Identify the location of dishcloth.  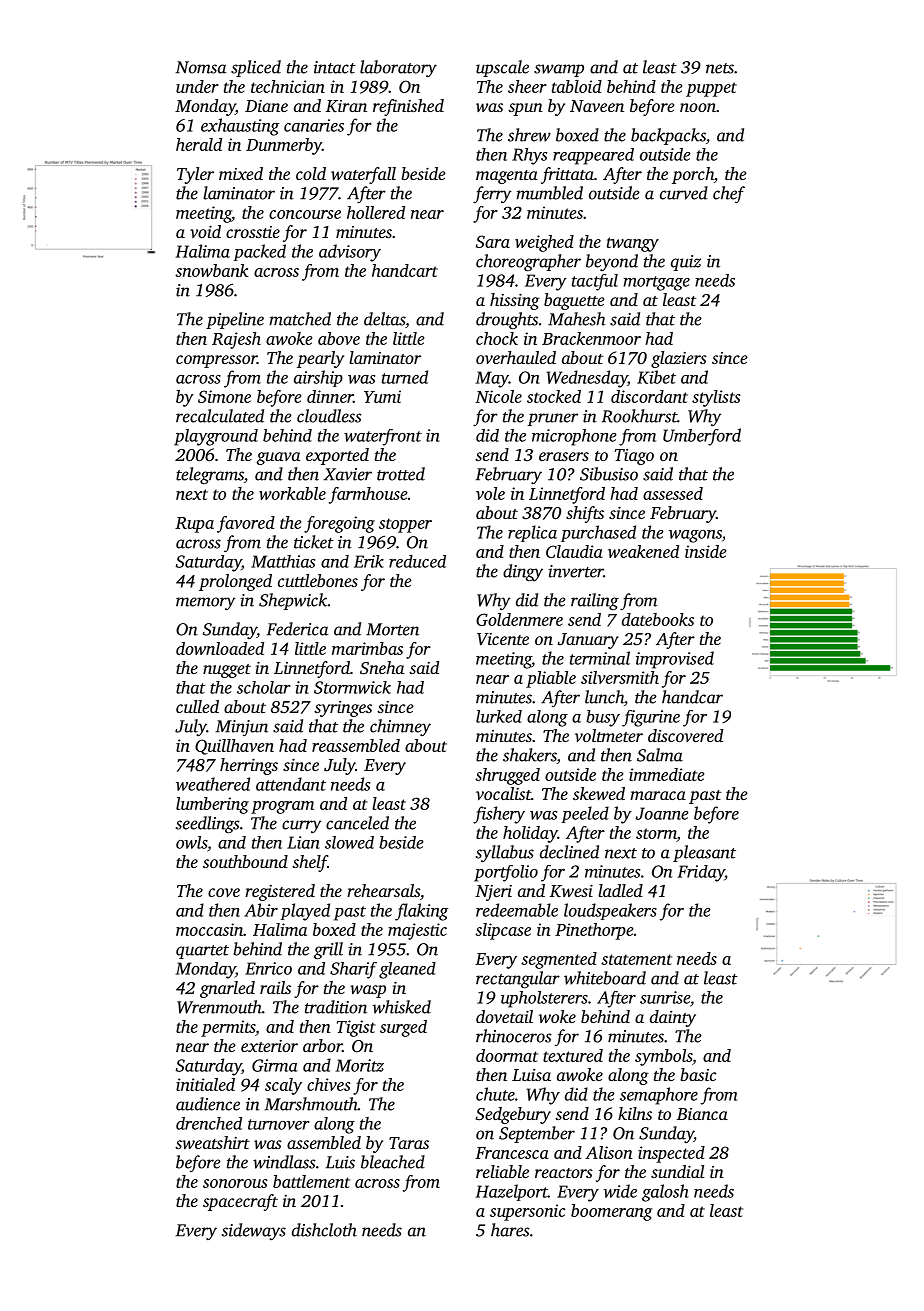
(324, 1230).
